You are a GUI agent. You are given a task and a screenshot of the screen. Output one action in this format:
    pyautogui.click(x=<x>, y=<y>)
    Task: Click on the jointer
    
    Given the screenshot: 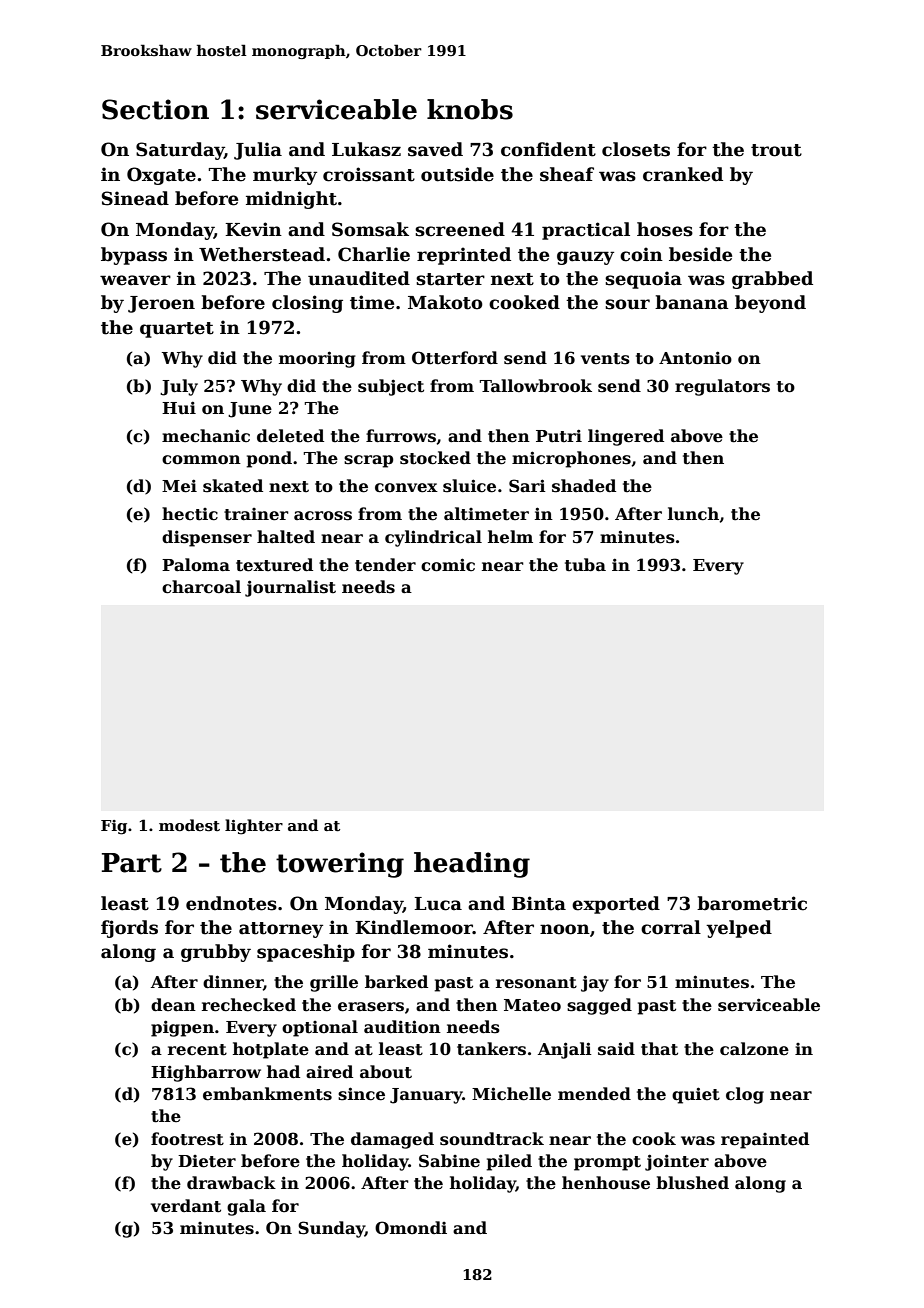 What is the action you would take?
    pyautogui.click(x=677, y=1162)
